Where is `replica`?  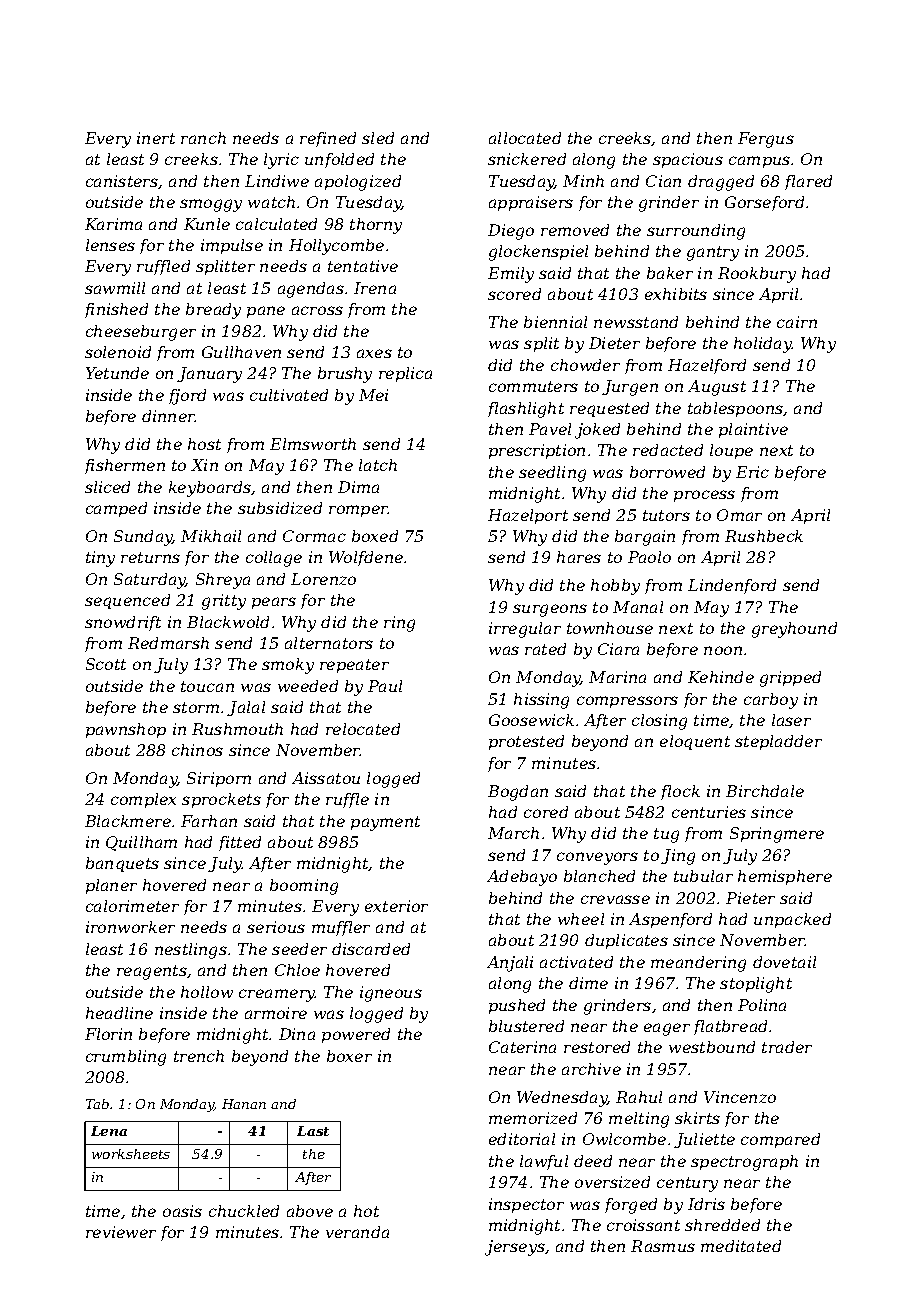 replica is located at coordinates (405, 374).
